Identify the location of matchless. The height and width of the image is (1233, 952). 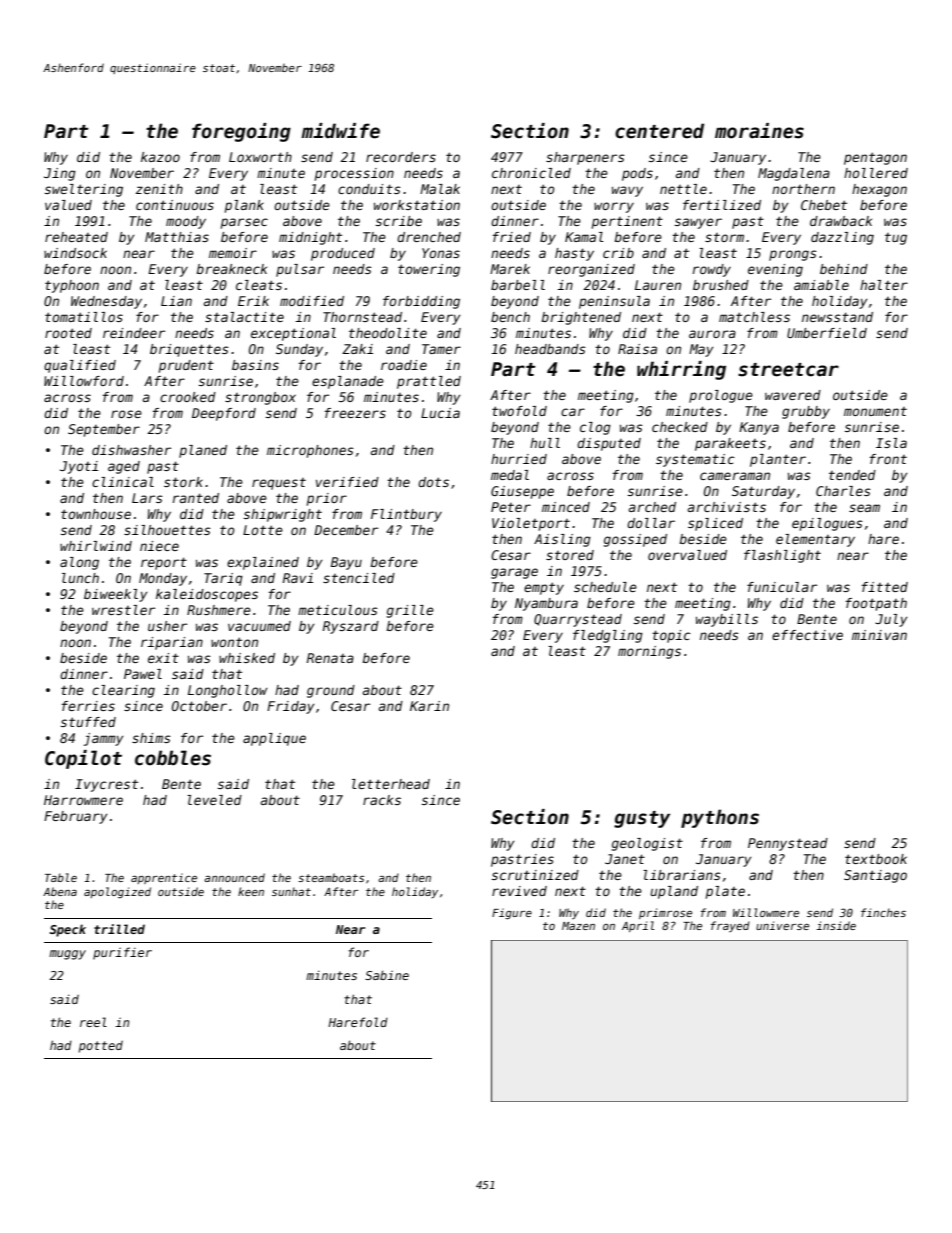
(754, 317).
